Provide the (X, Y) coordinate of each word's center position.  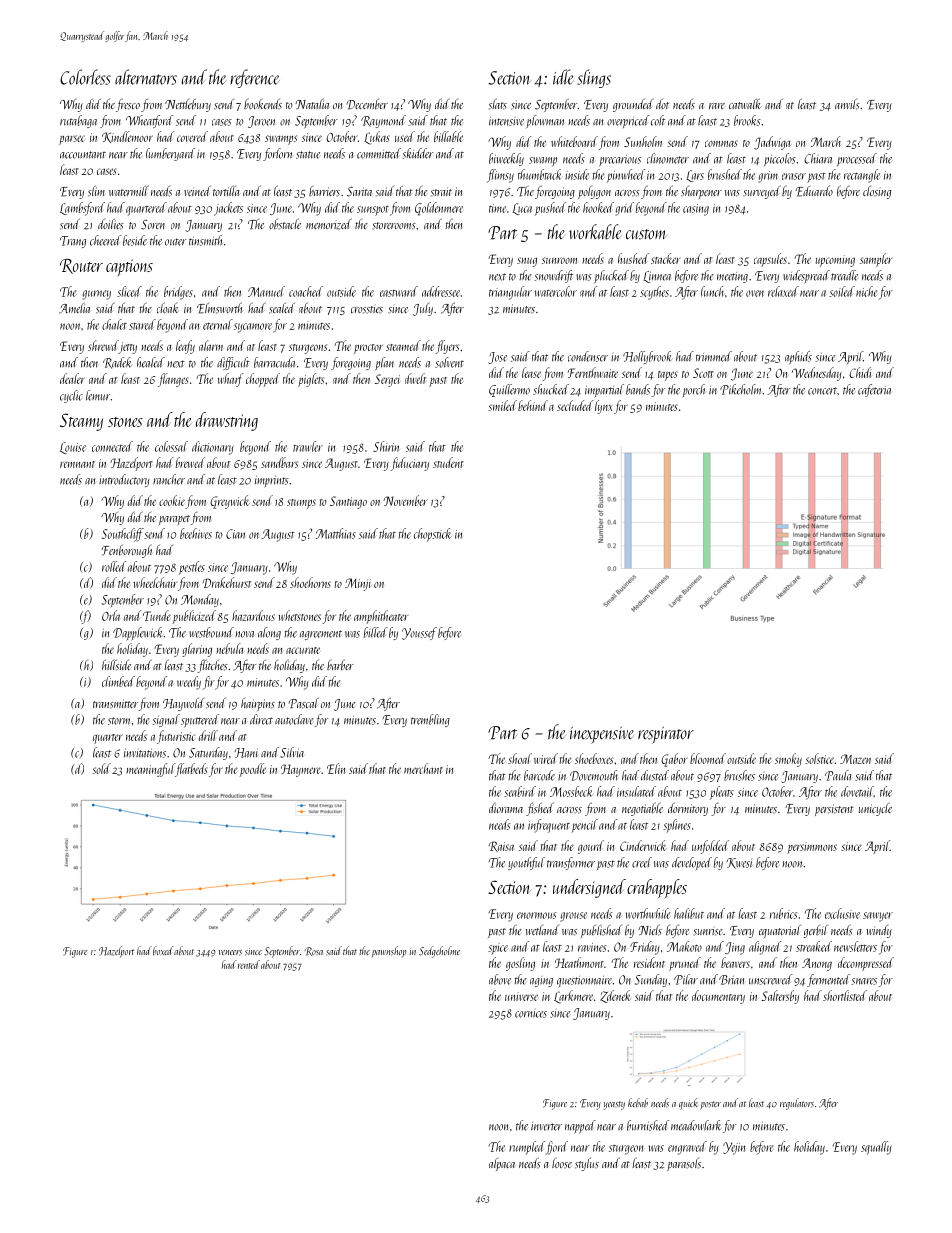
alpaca (502, 1164)
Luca (522, 209)
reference (255, 78)
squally (876, 1148)
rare (717, 106)
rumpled (527, 1148)
